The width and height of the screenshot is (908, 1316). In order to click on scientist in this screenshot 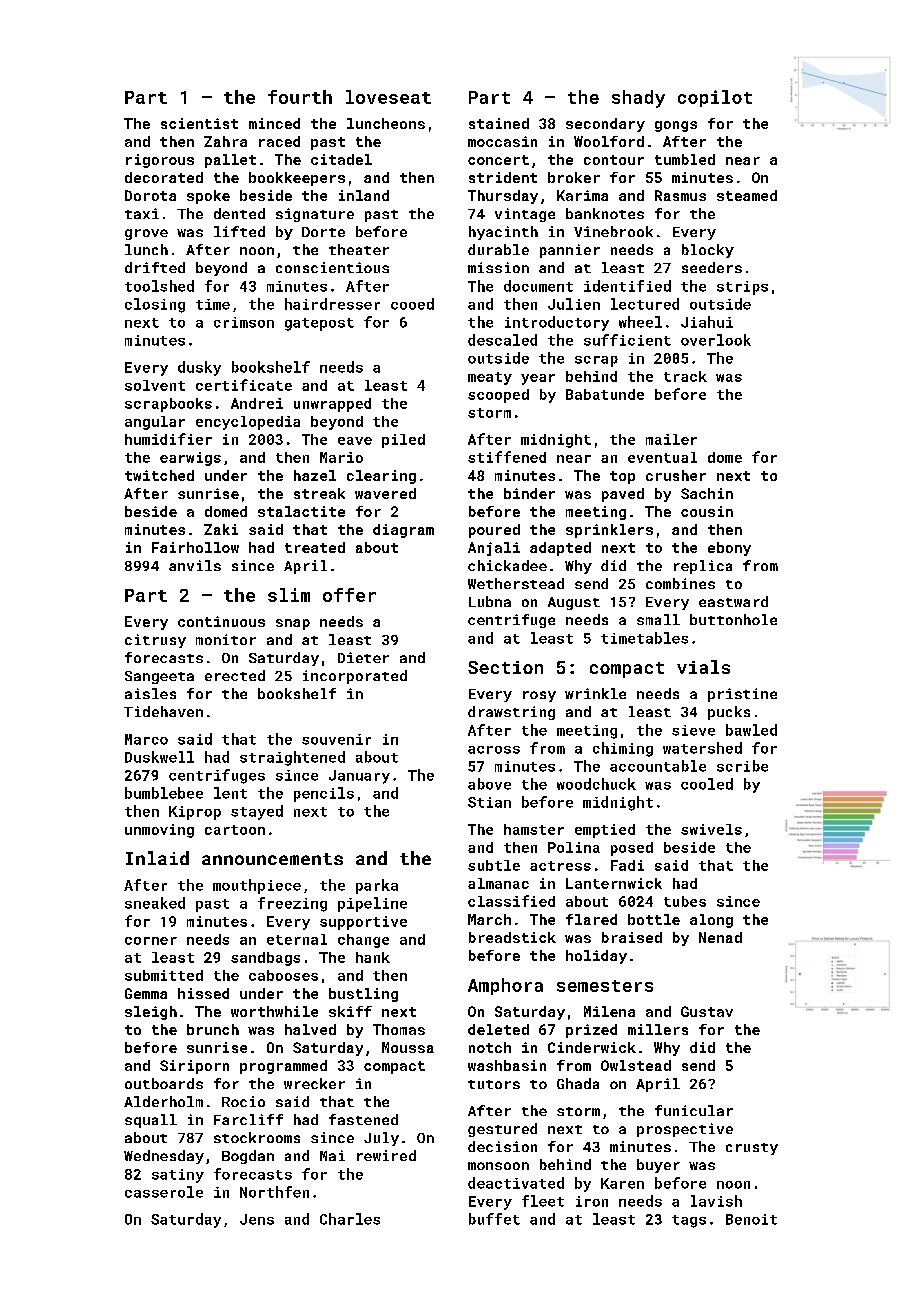, I will do `click(199, 123)`.
